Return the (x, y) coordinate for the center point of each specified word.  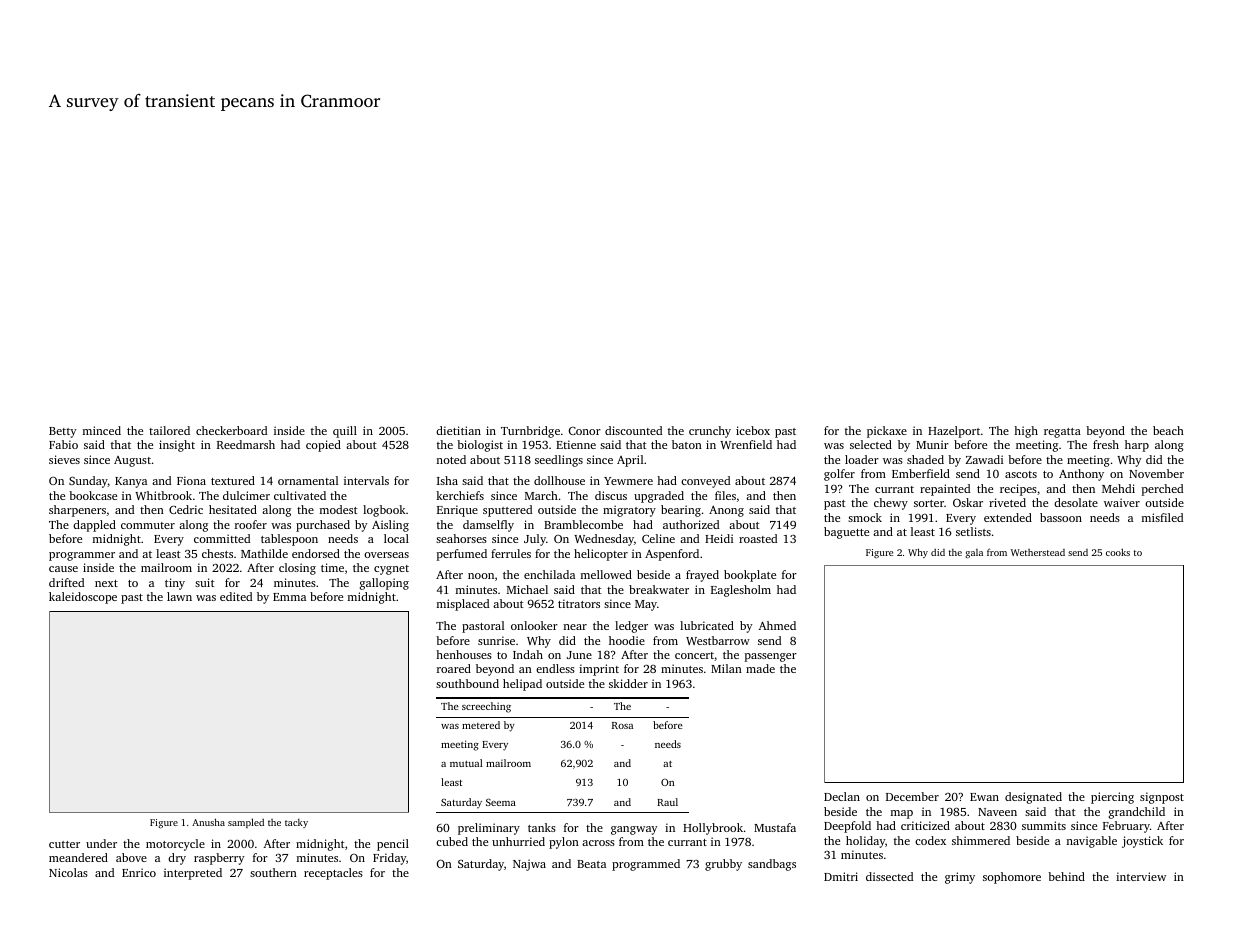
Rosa (622, 725)
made (760, 668)
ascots (1021, 474)
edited (236, 596)
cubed (452, 841)
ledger (631, 627)
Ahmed (777, 625)
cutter (64, 844)
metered (481, 725)
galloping (384, 584)
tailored (169, 430)
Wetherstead (1038, 552)
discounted (633, 430)
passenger (771, 657)
